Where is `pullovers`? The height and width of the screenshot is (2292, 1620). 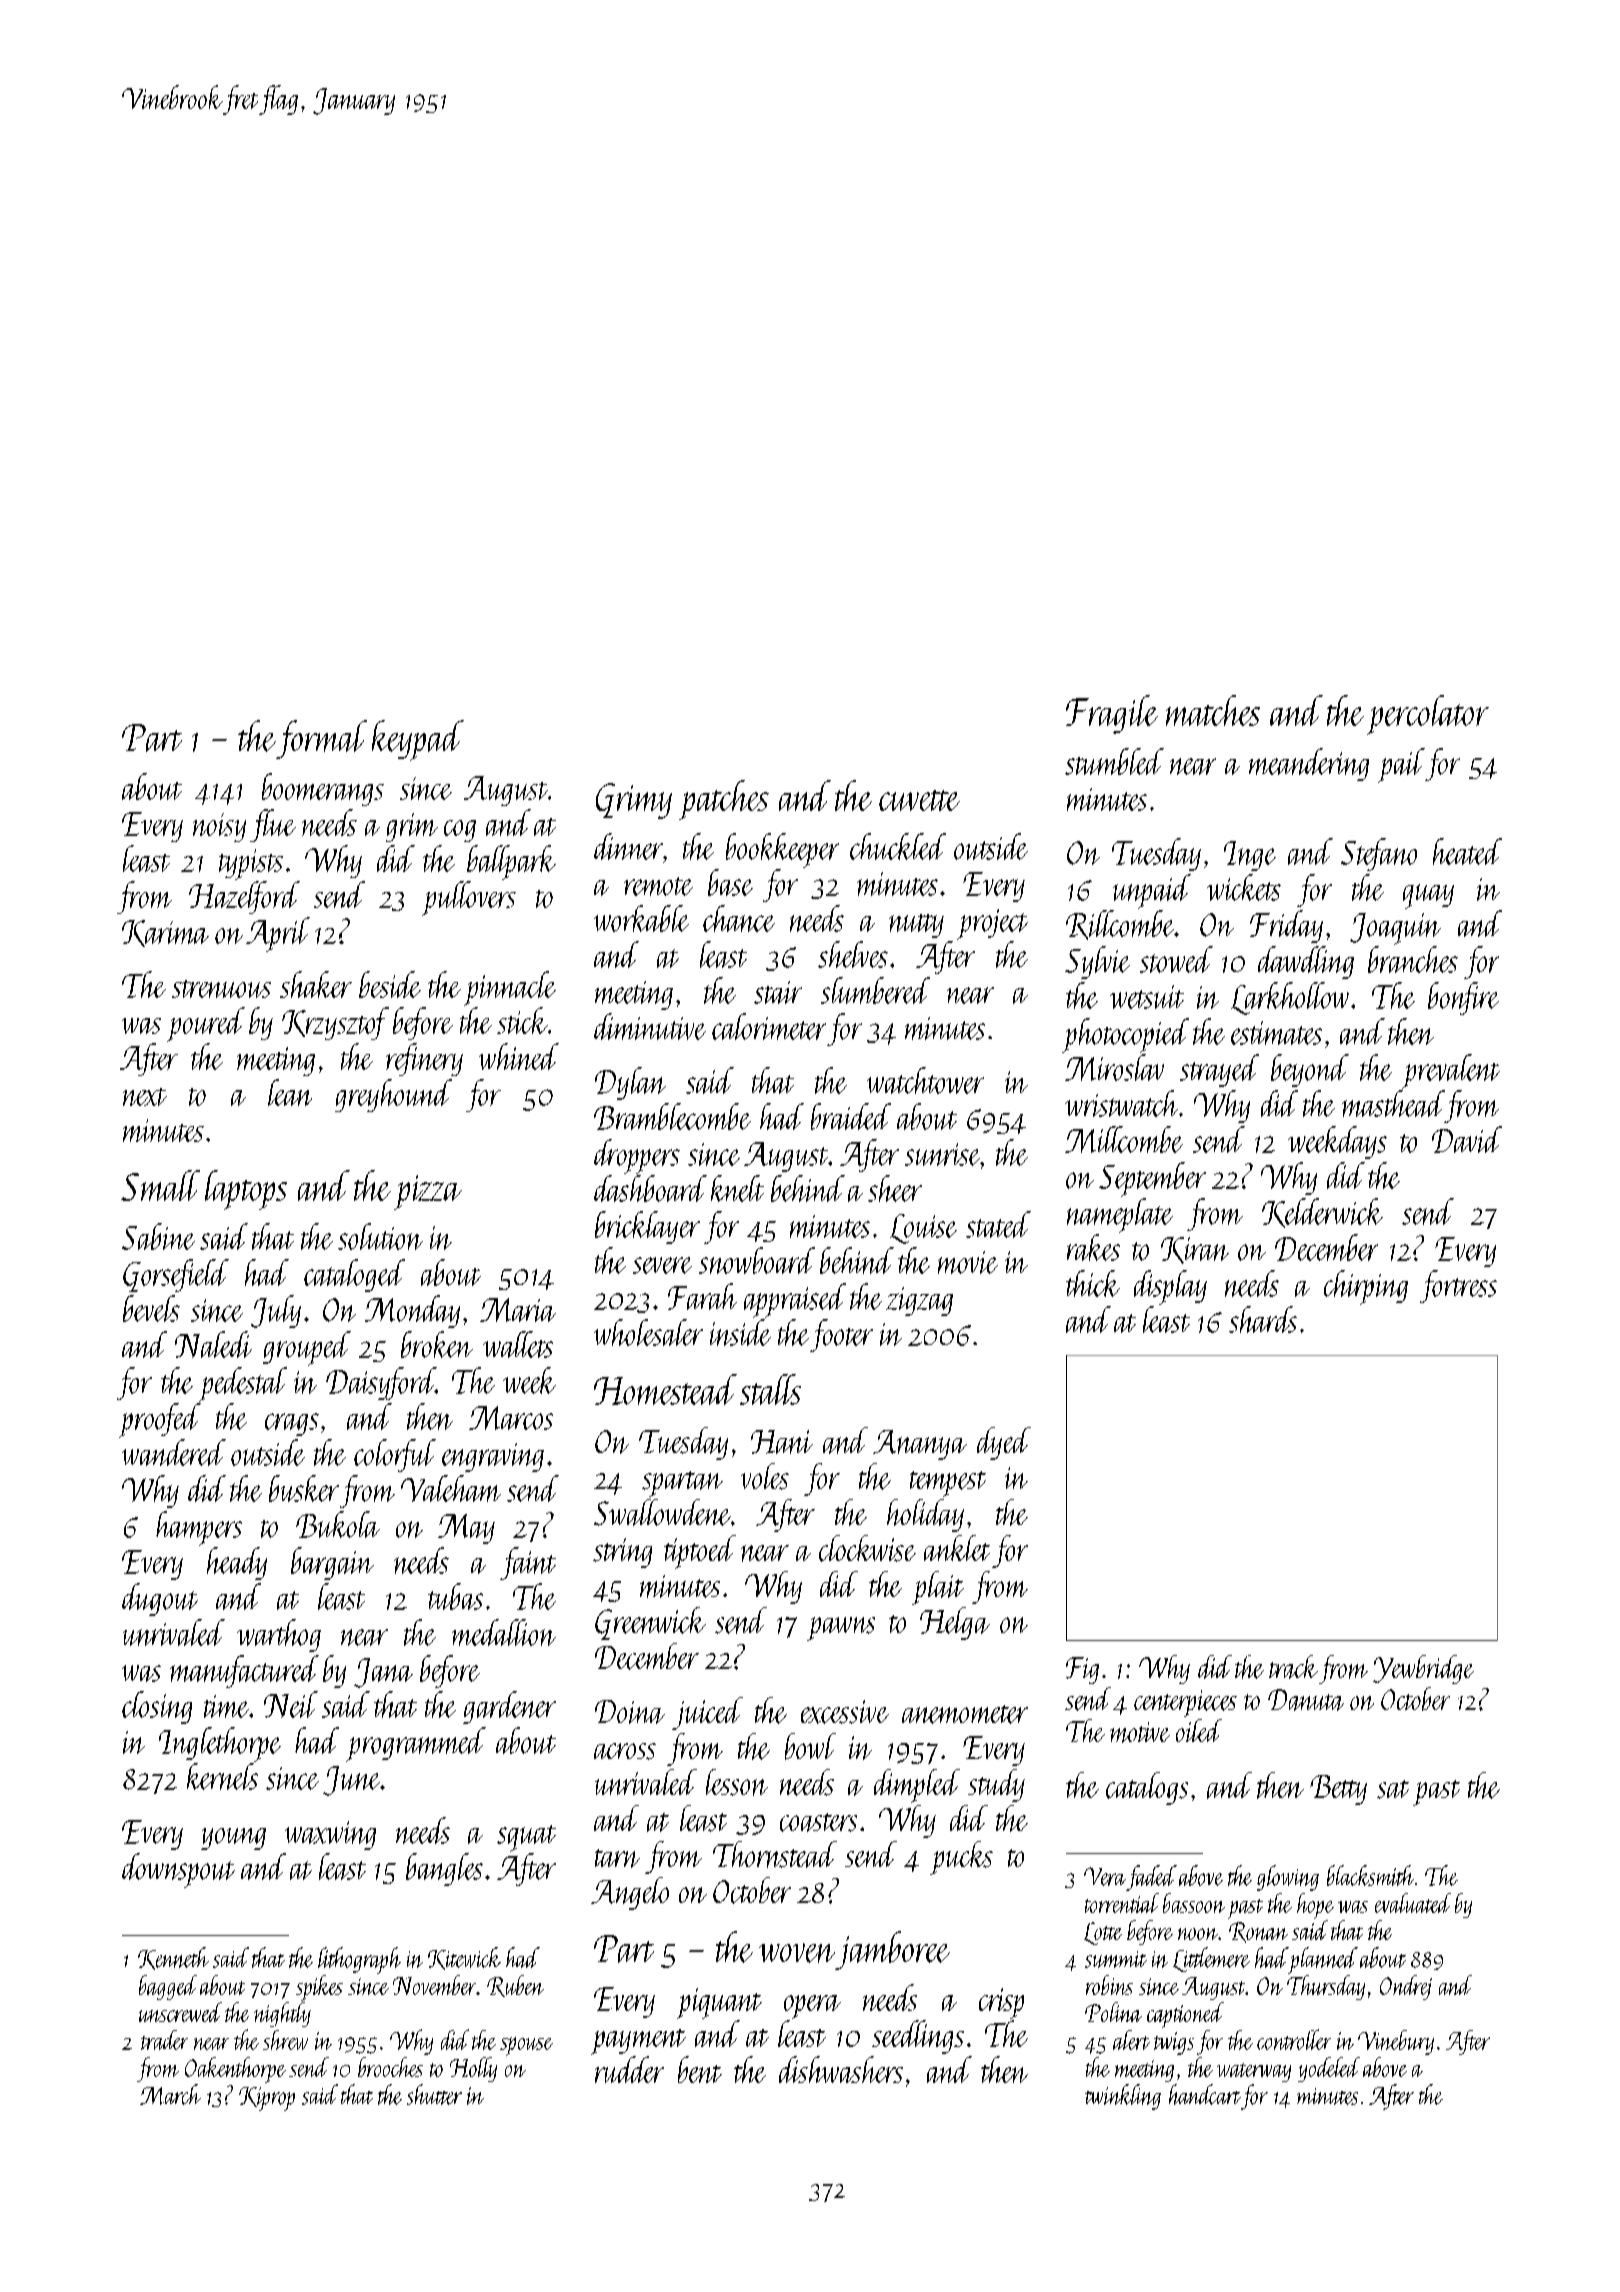 pullovers is located at coordinates (469, 898).
